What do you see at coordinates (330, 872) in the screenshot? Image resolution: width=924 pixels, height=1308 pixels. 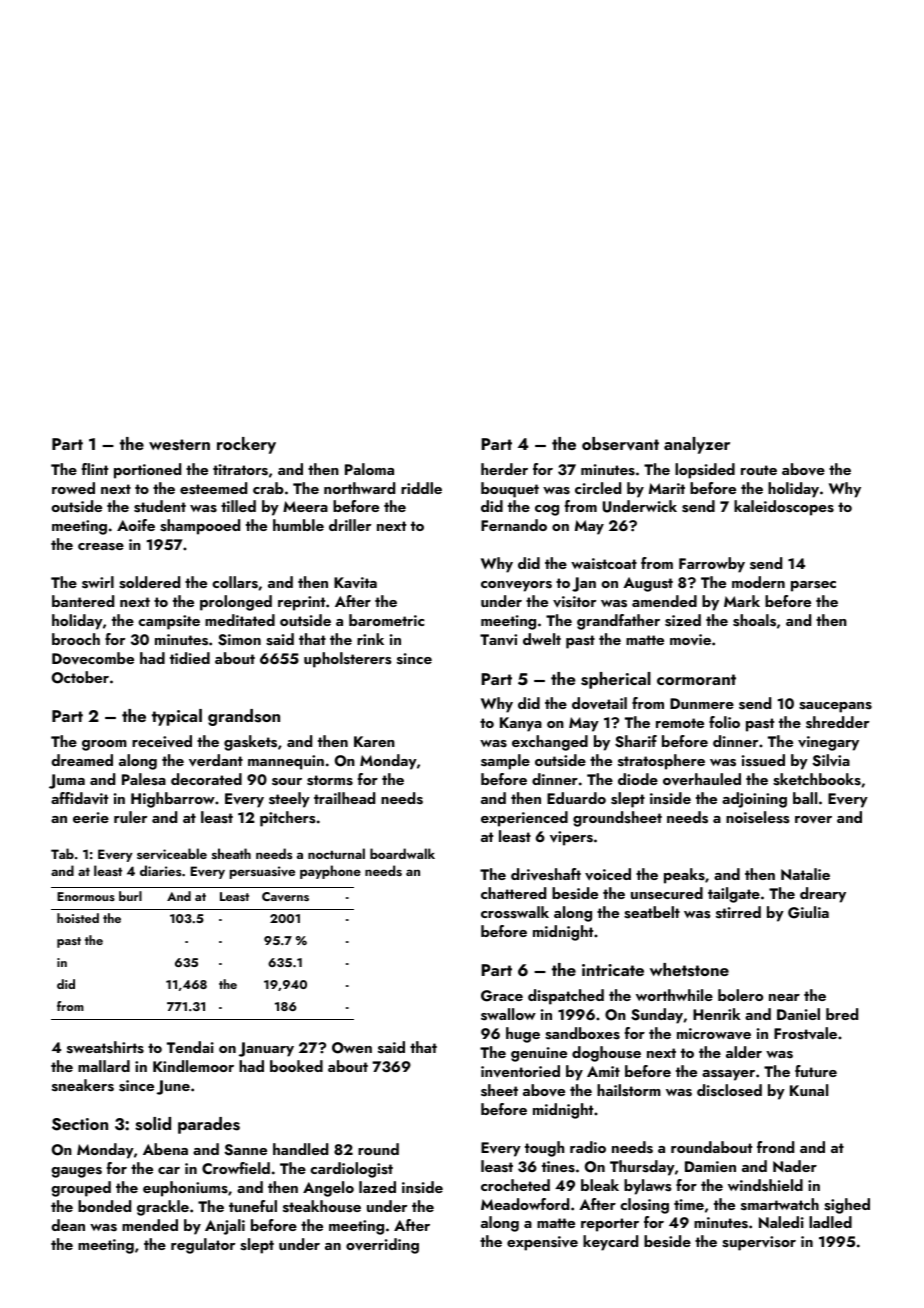 I see `payphone` at bounding box center [330, 872].
